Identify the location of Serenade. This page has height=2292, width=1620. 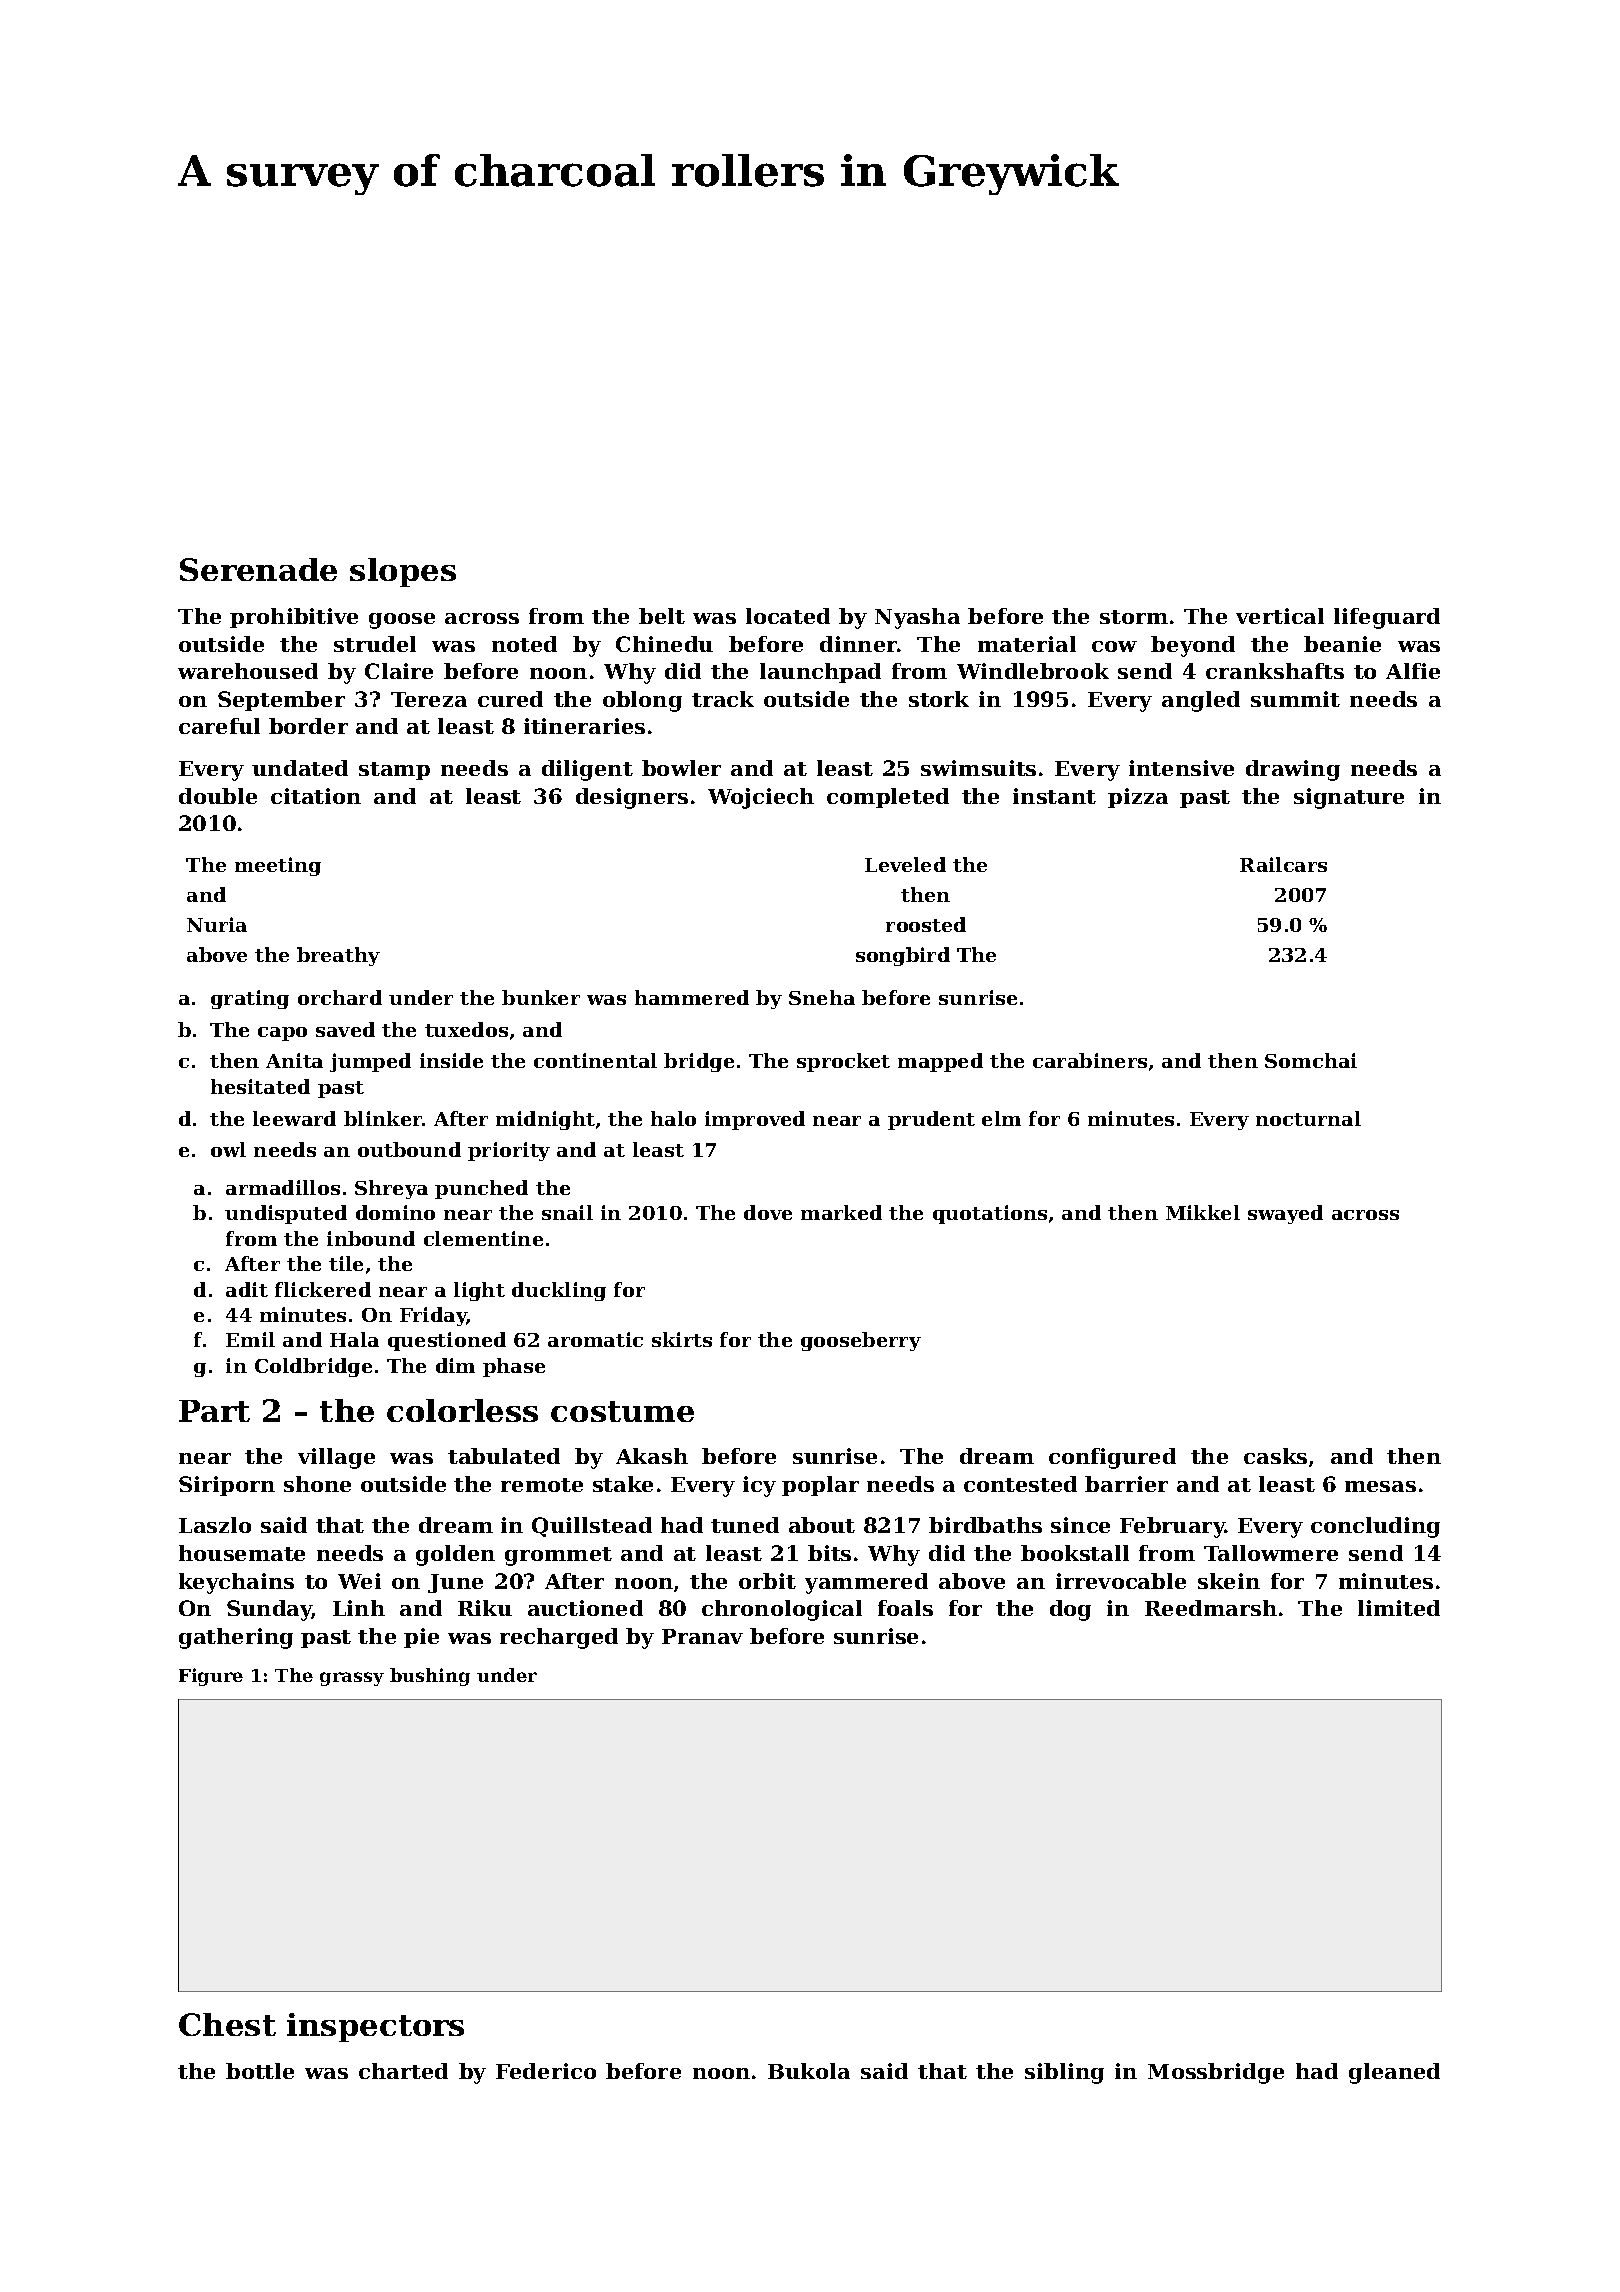
(258, 569).
